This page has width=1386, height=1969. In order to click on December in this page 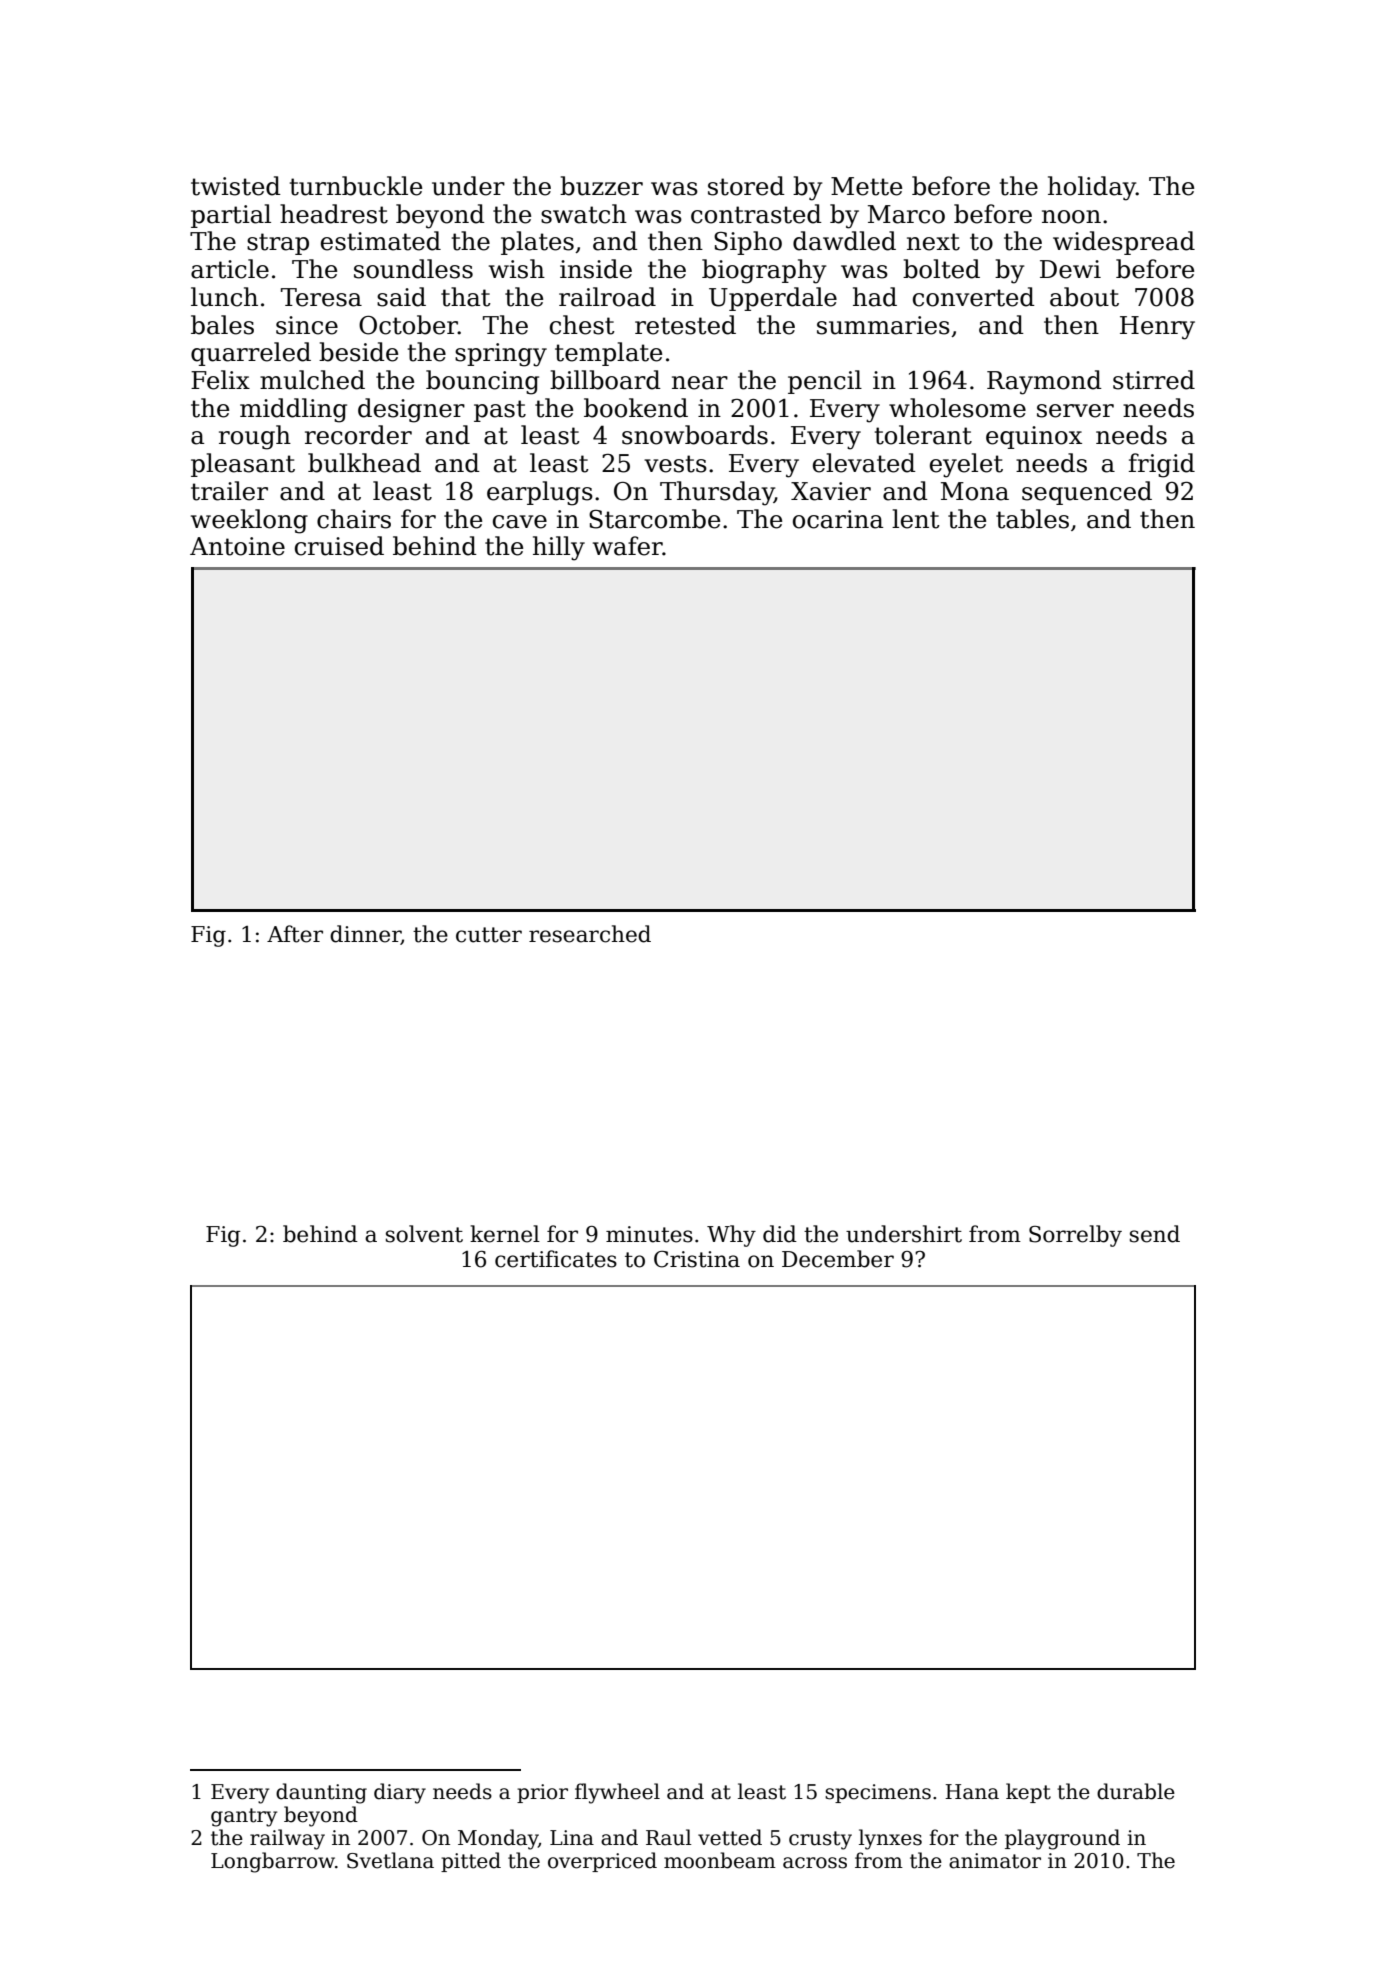, I will do `click(838, 1259)`.
